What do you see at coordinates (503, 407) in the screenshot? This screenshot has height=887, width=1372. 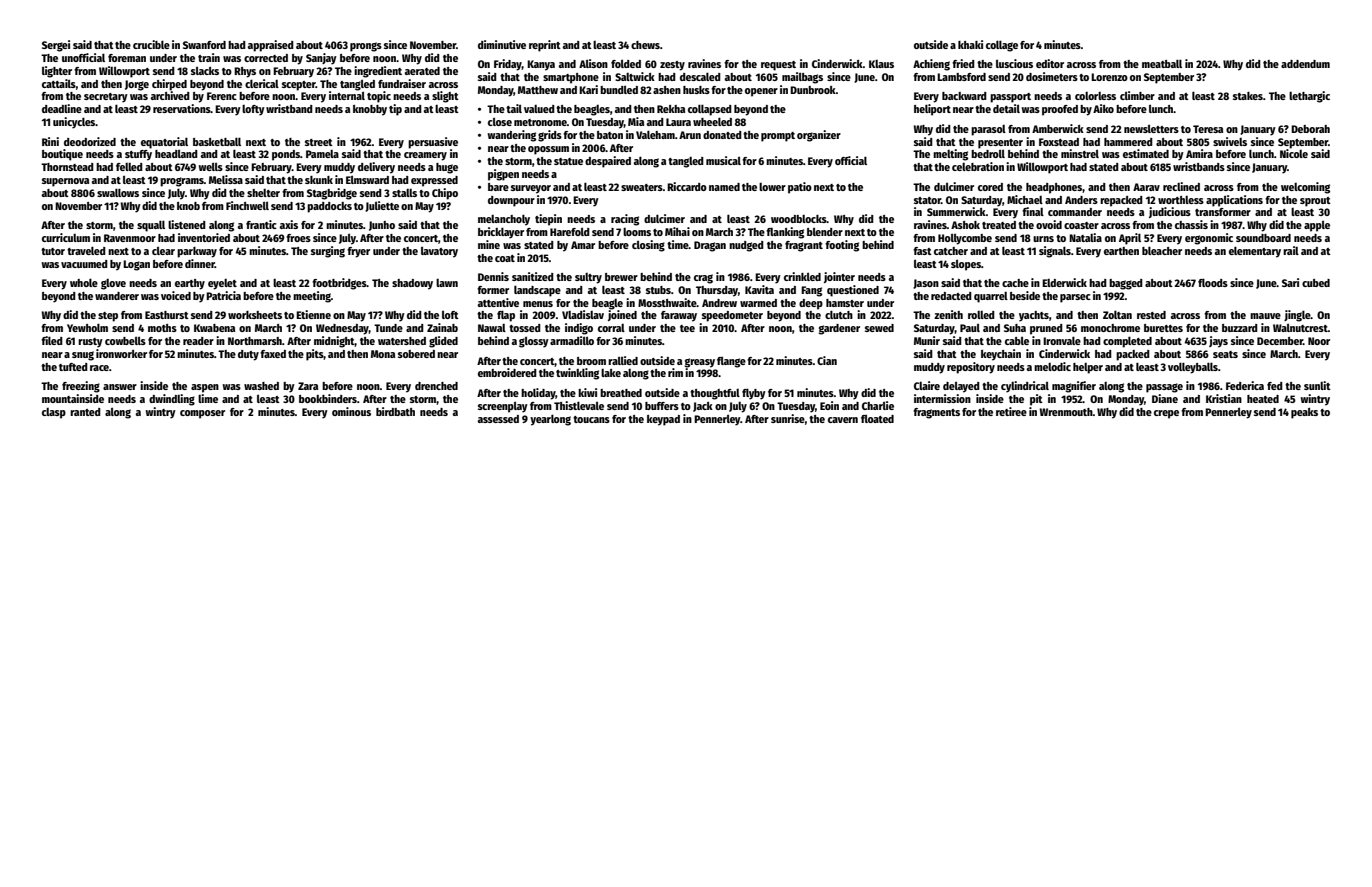 I see `screenplay` at bounding box center [503, 407].
